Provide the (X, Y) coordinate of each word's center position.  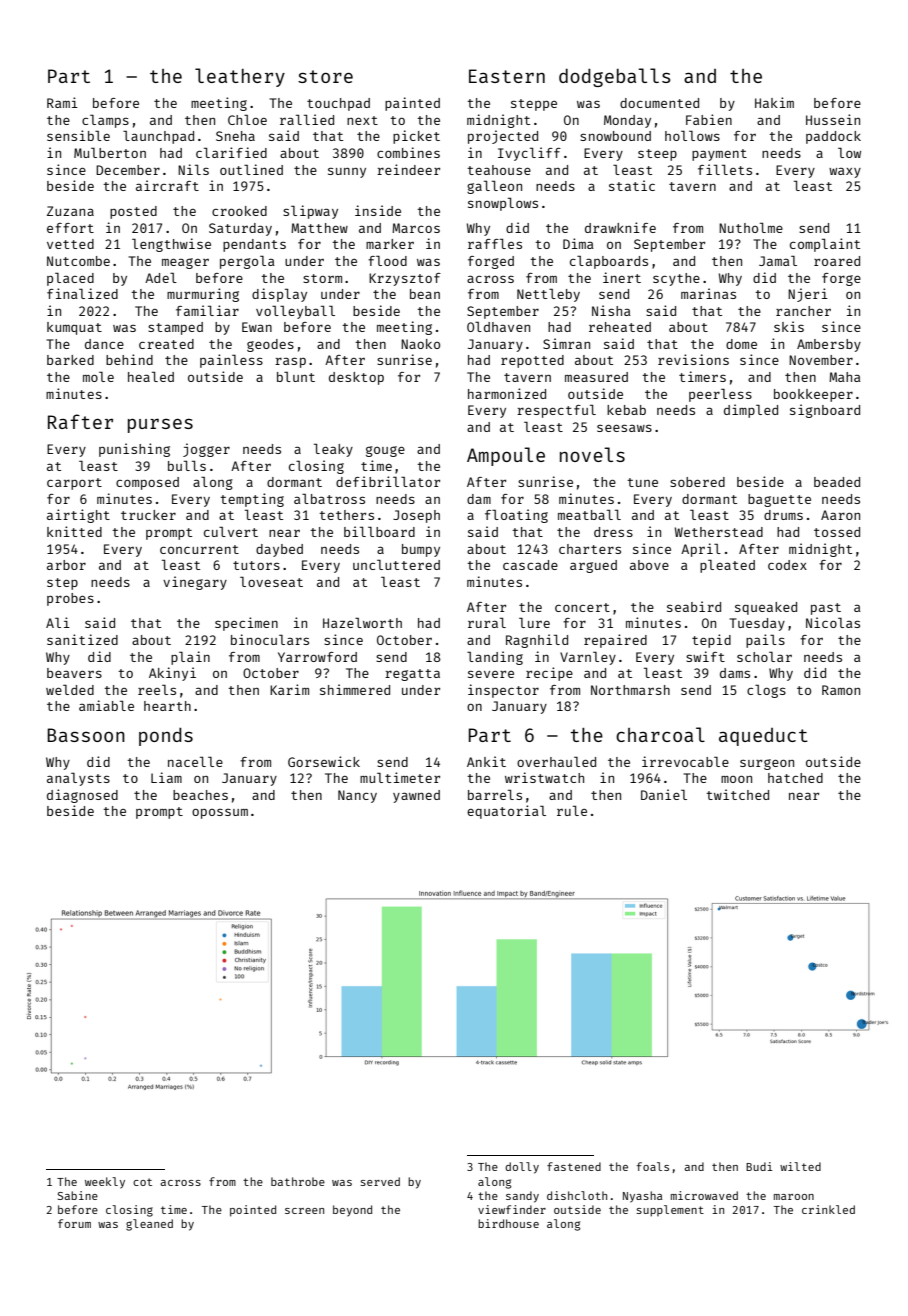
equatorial (506, 812)
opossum (220, 814)
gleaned (149, 1225)
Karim (289, 689)
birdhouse (508, 1223)
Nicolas (833, 622)
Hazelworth (362, 622)
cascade (530, 565)
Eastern (507, 76)
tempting (252, 500)
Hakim (774, 102)
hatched (795, 778)
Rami (62, 102)
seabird (694, 606)
